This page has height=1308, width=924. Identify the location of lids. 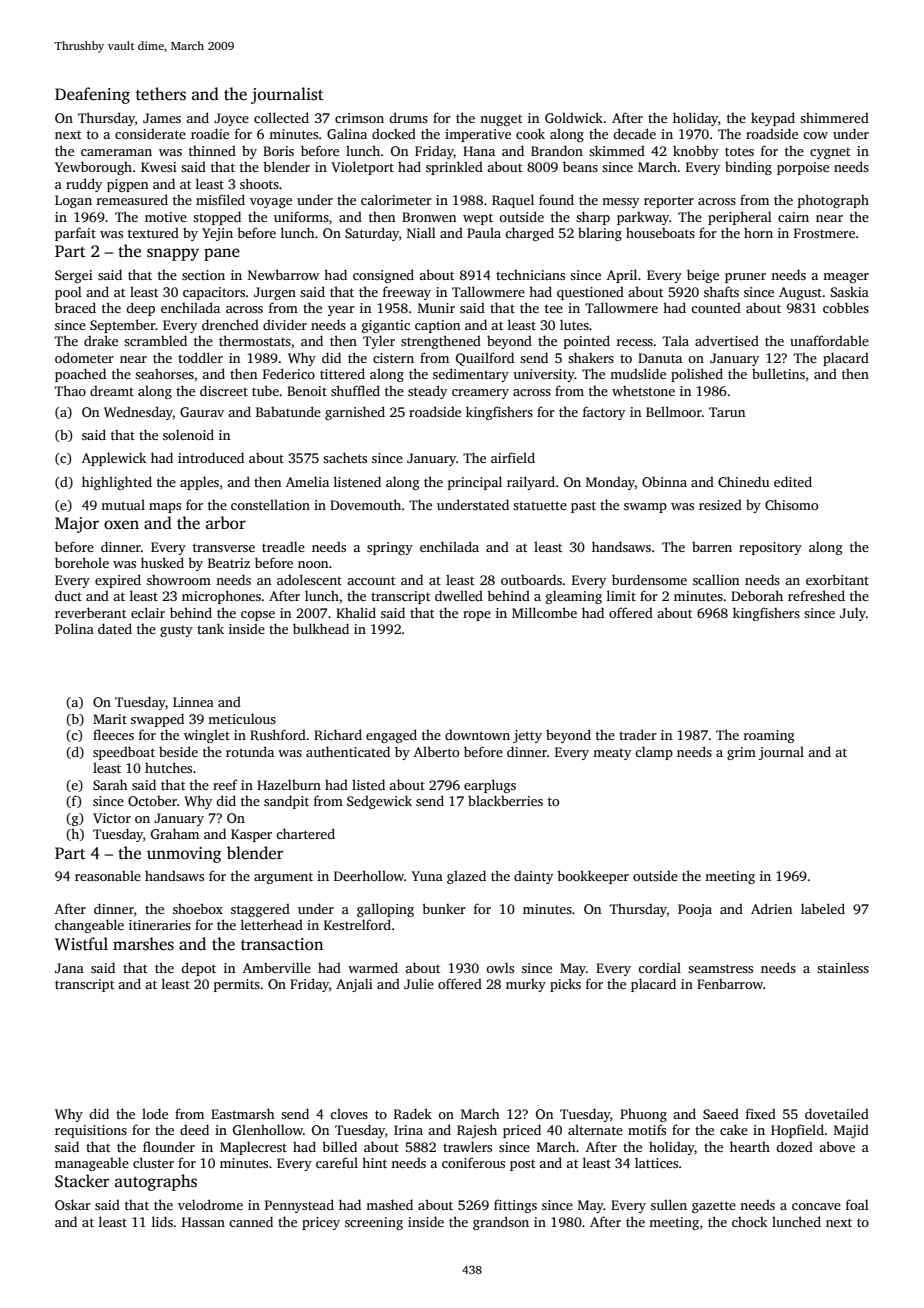
(162, 1221).
